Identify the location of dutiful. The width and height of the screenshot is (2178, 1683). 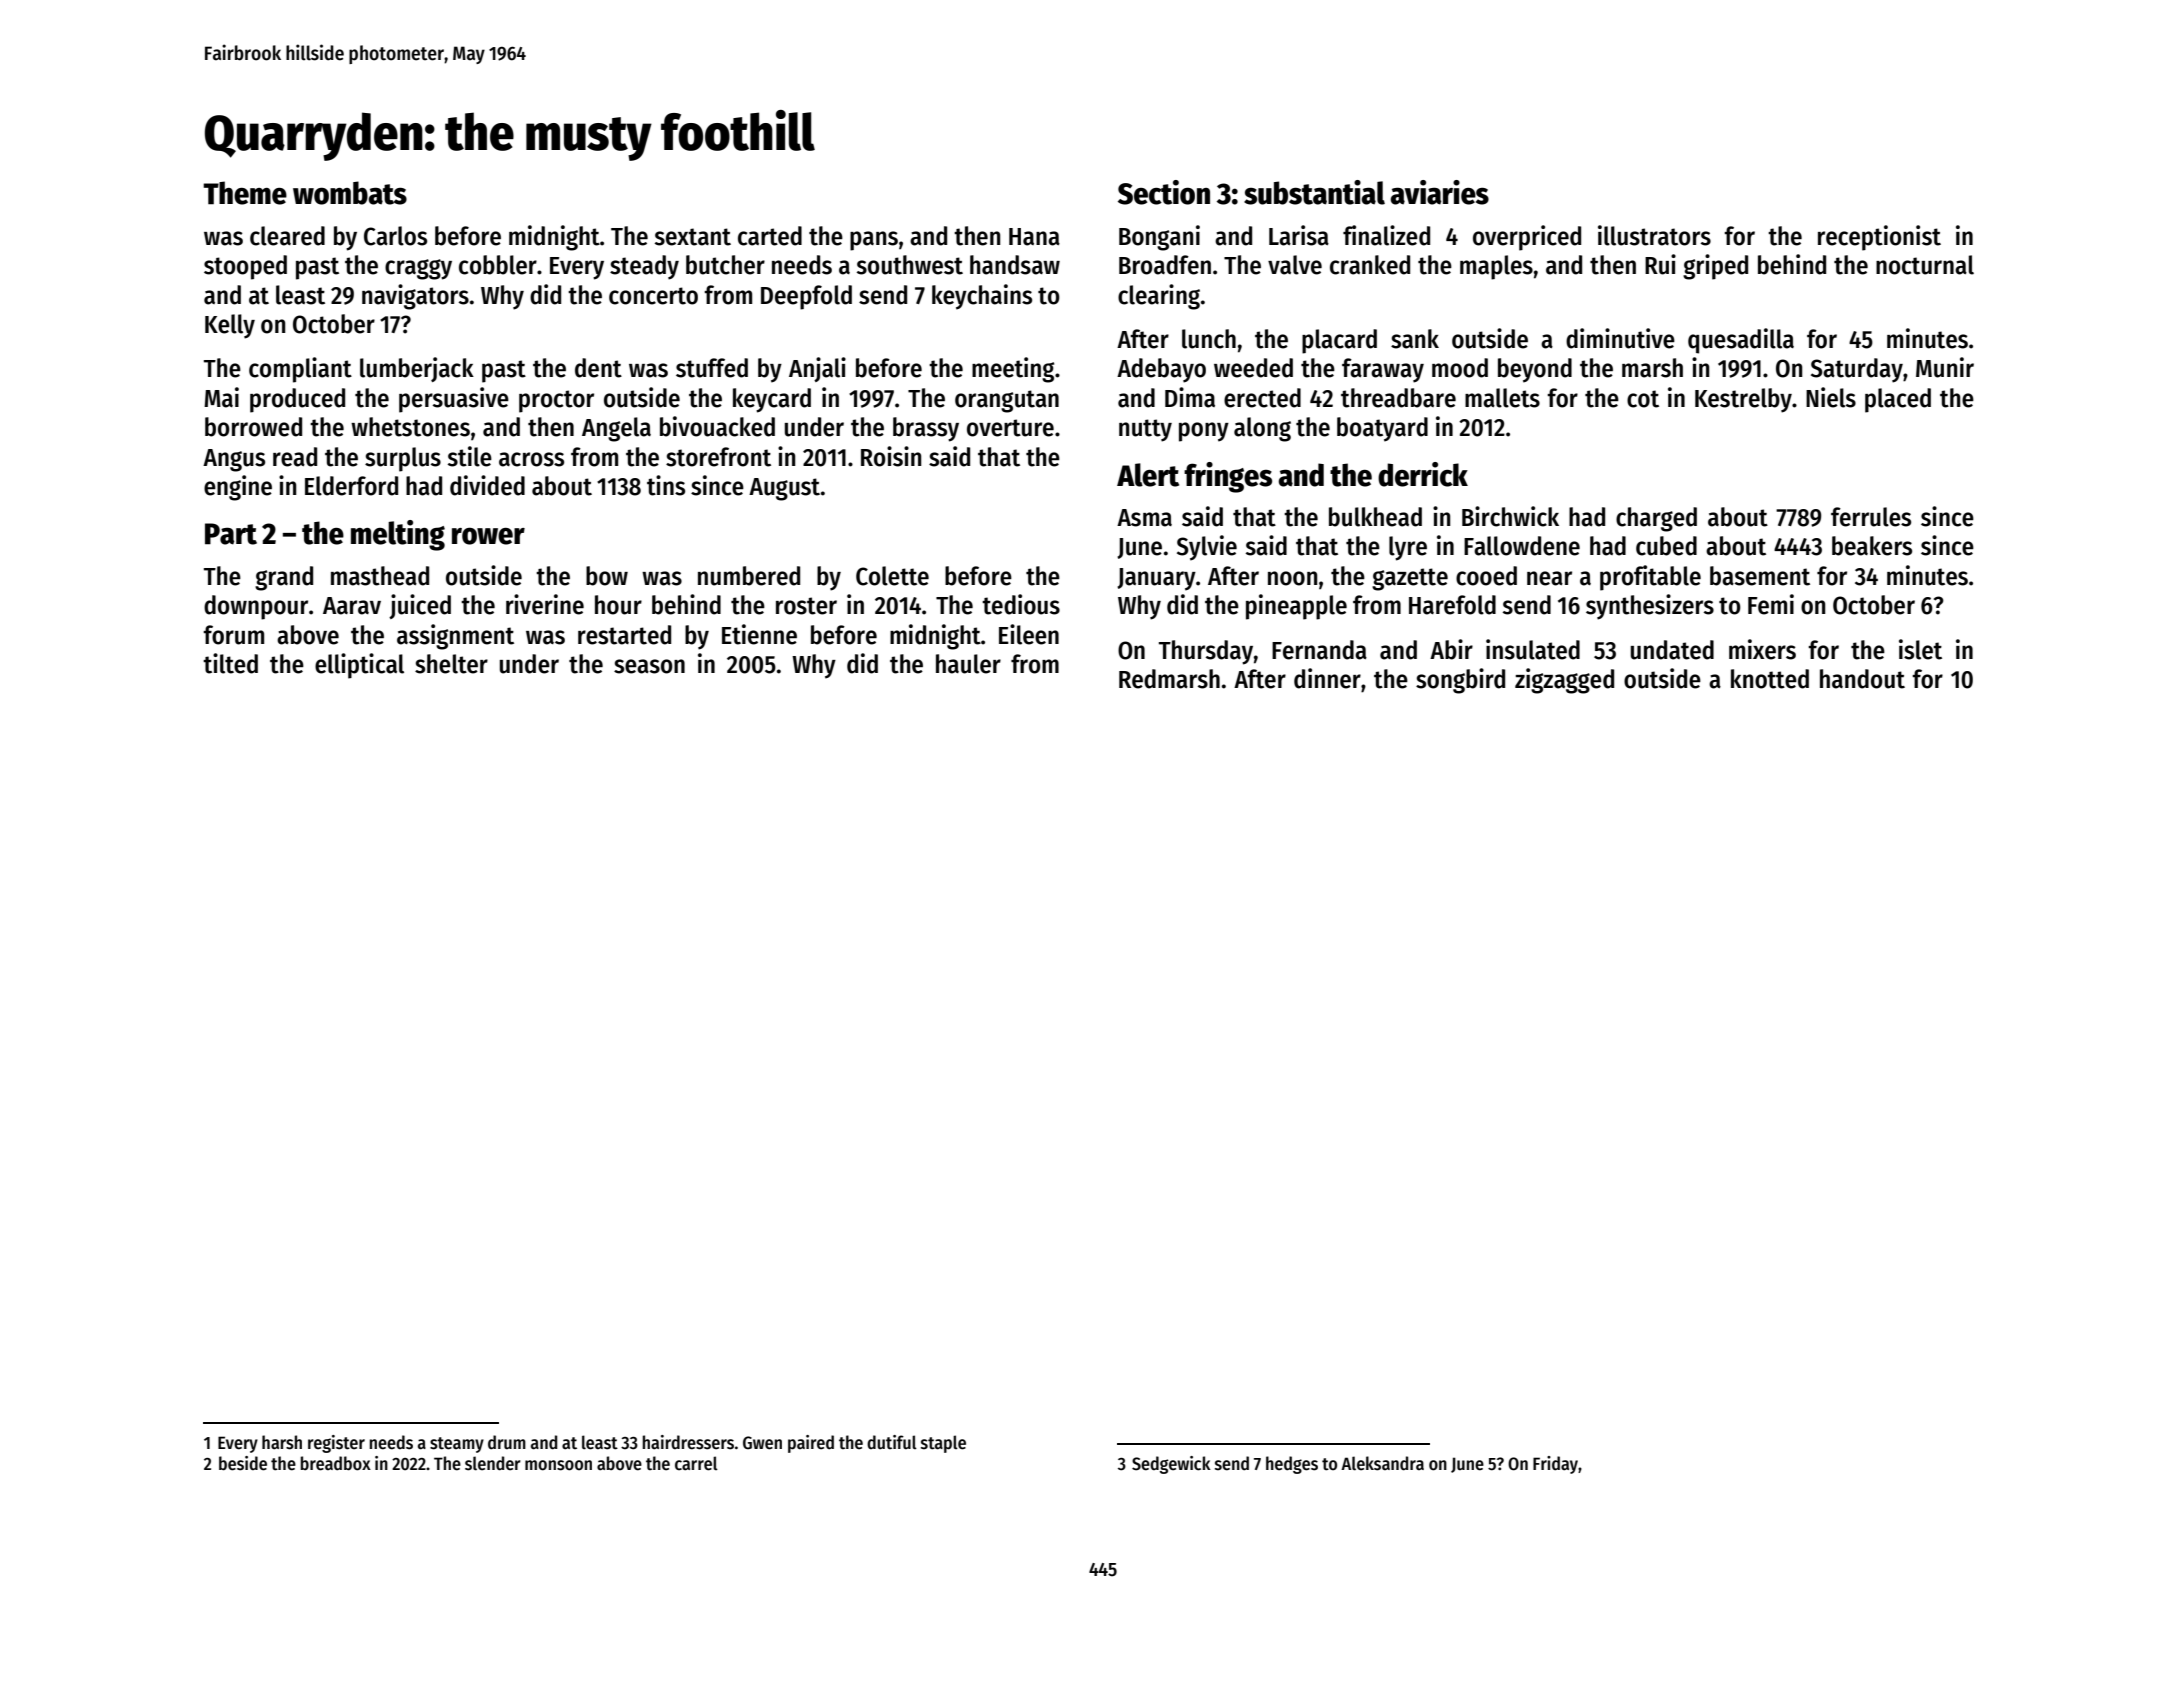
(892, 1442).
